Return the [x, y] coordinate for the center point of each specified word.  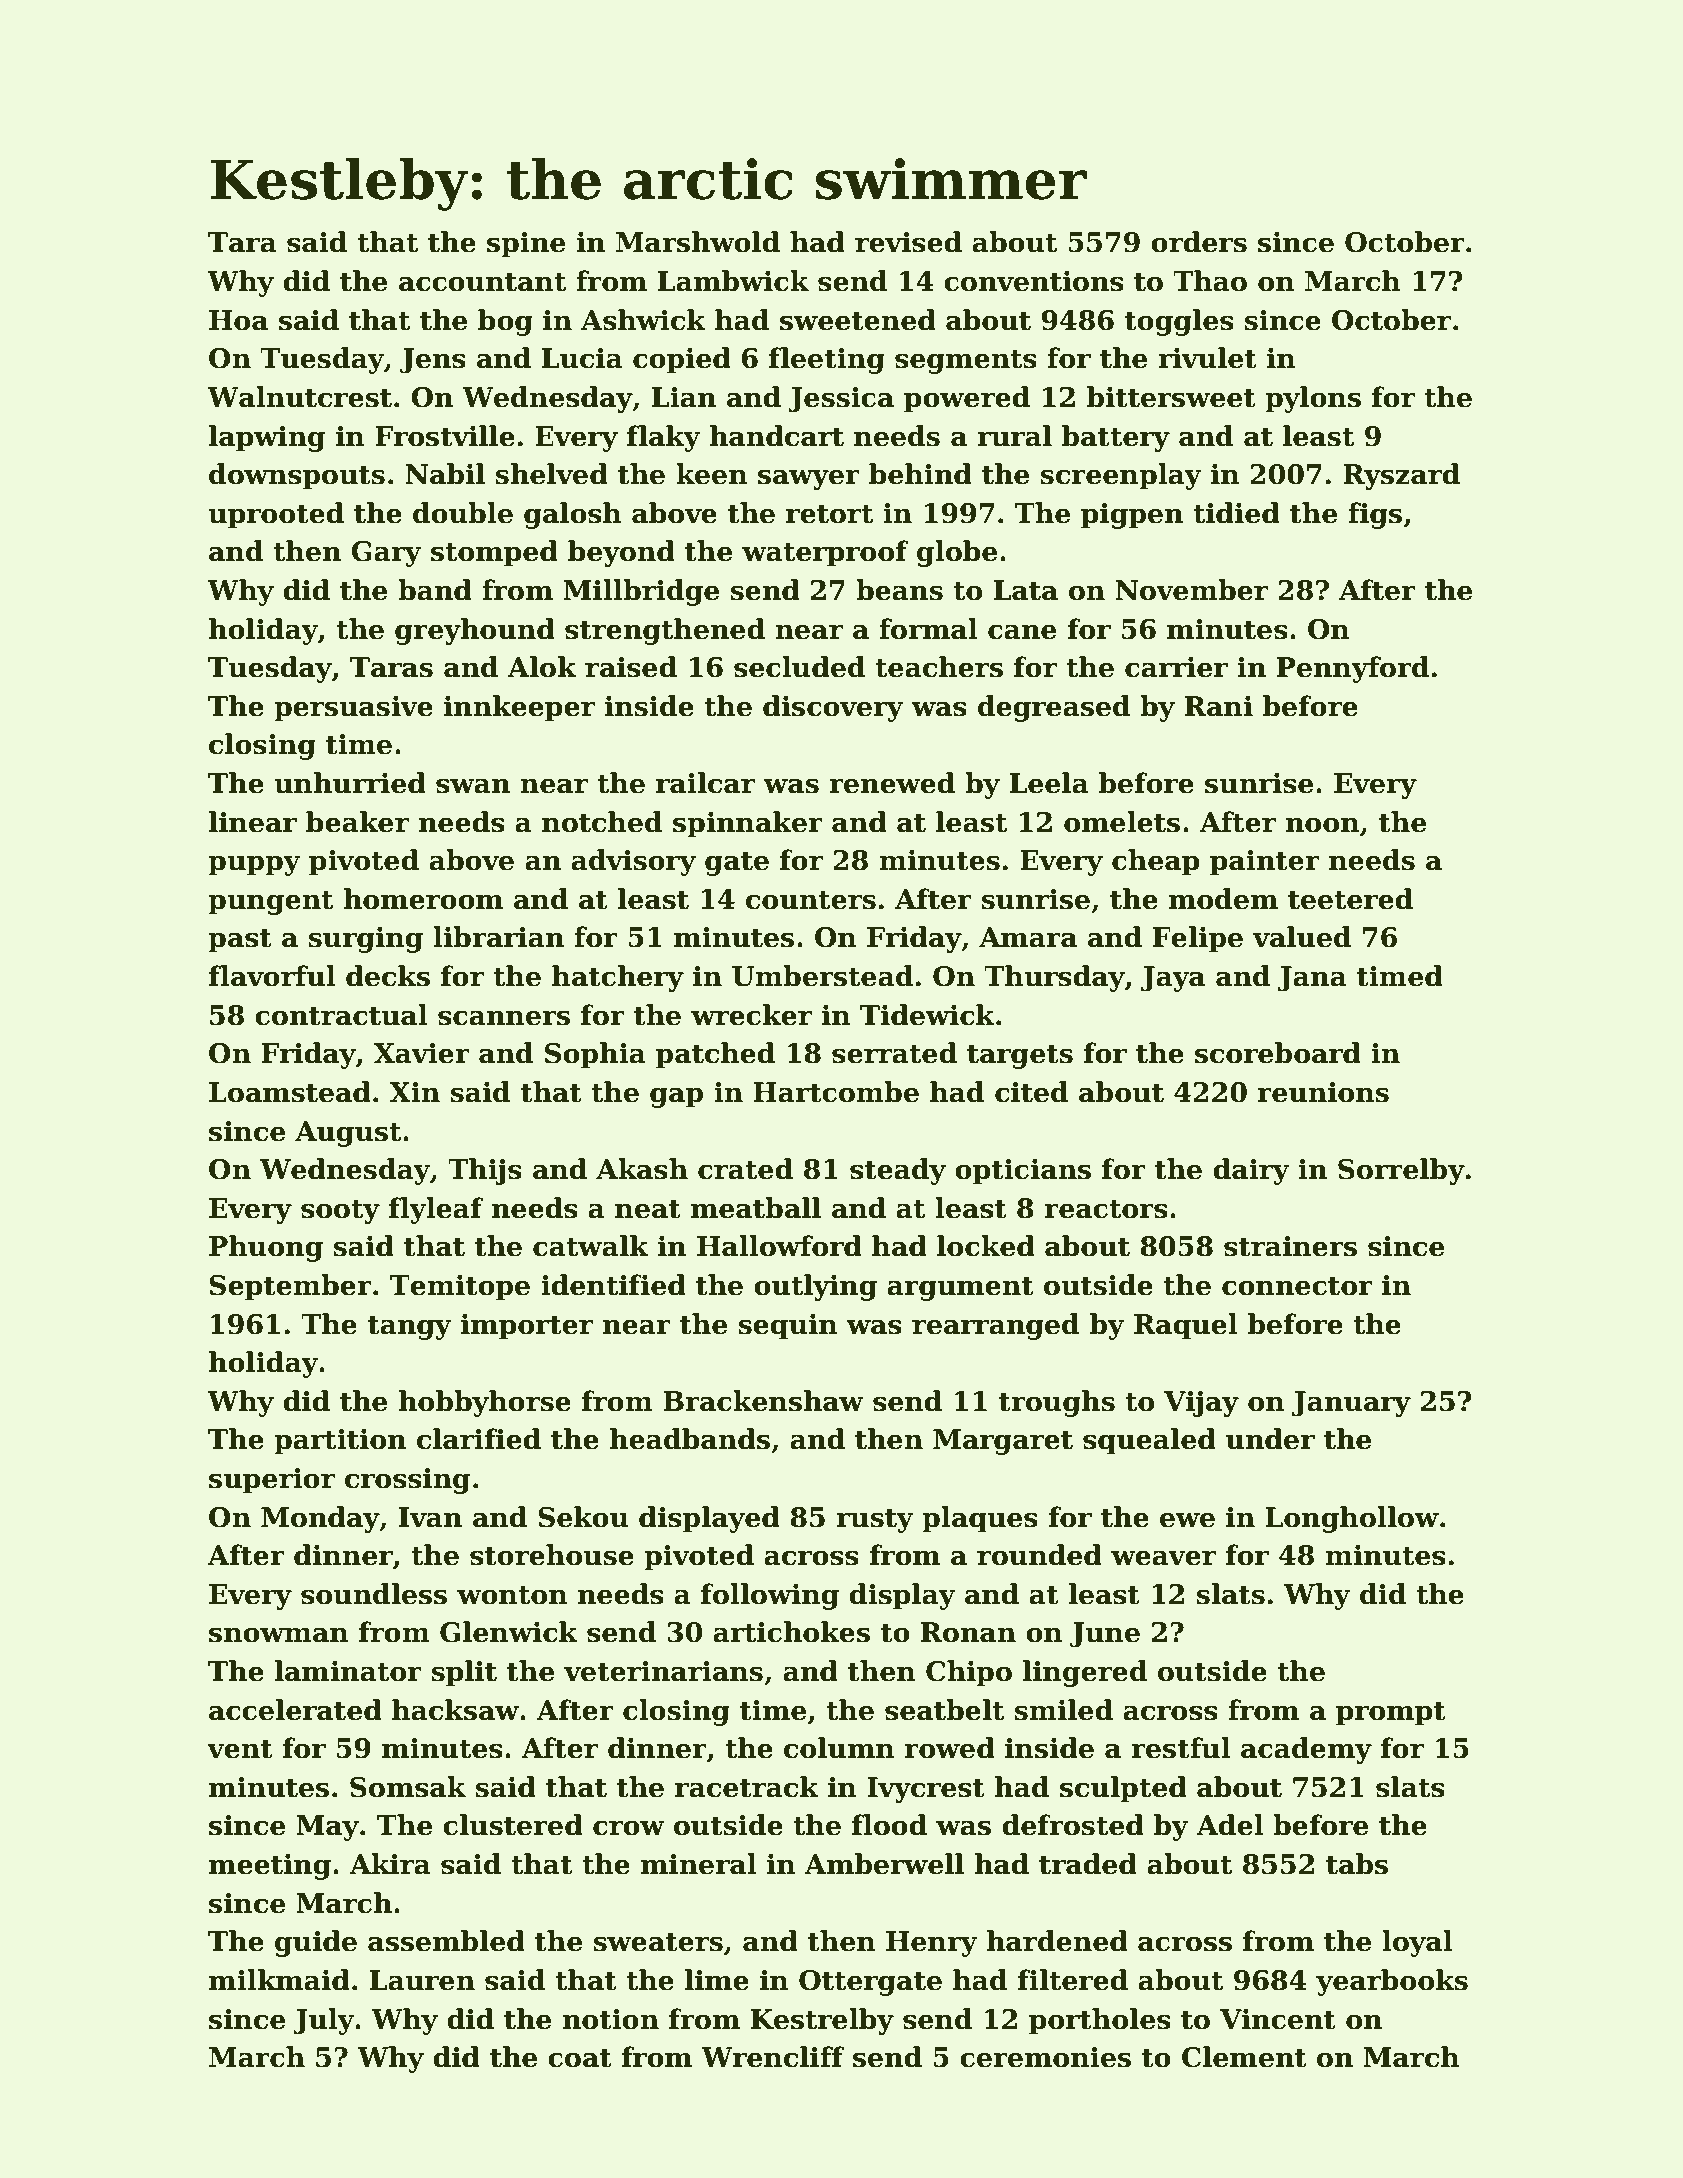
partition [340, 1442]
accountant [482, 282]
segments [966, 362]
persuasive [353, 709]
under [1270, 1439]
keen [712, 474]
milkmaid [279, 1980]
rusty [875, 1521]
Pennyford [1353, 669]
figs [1375, 515]
